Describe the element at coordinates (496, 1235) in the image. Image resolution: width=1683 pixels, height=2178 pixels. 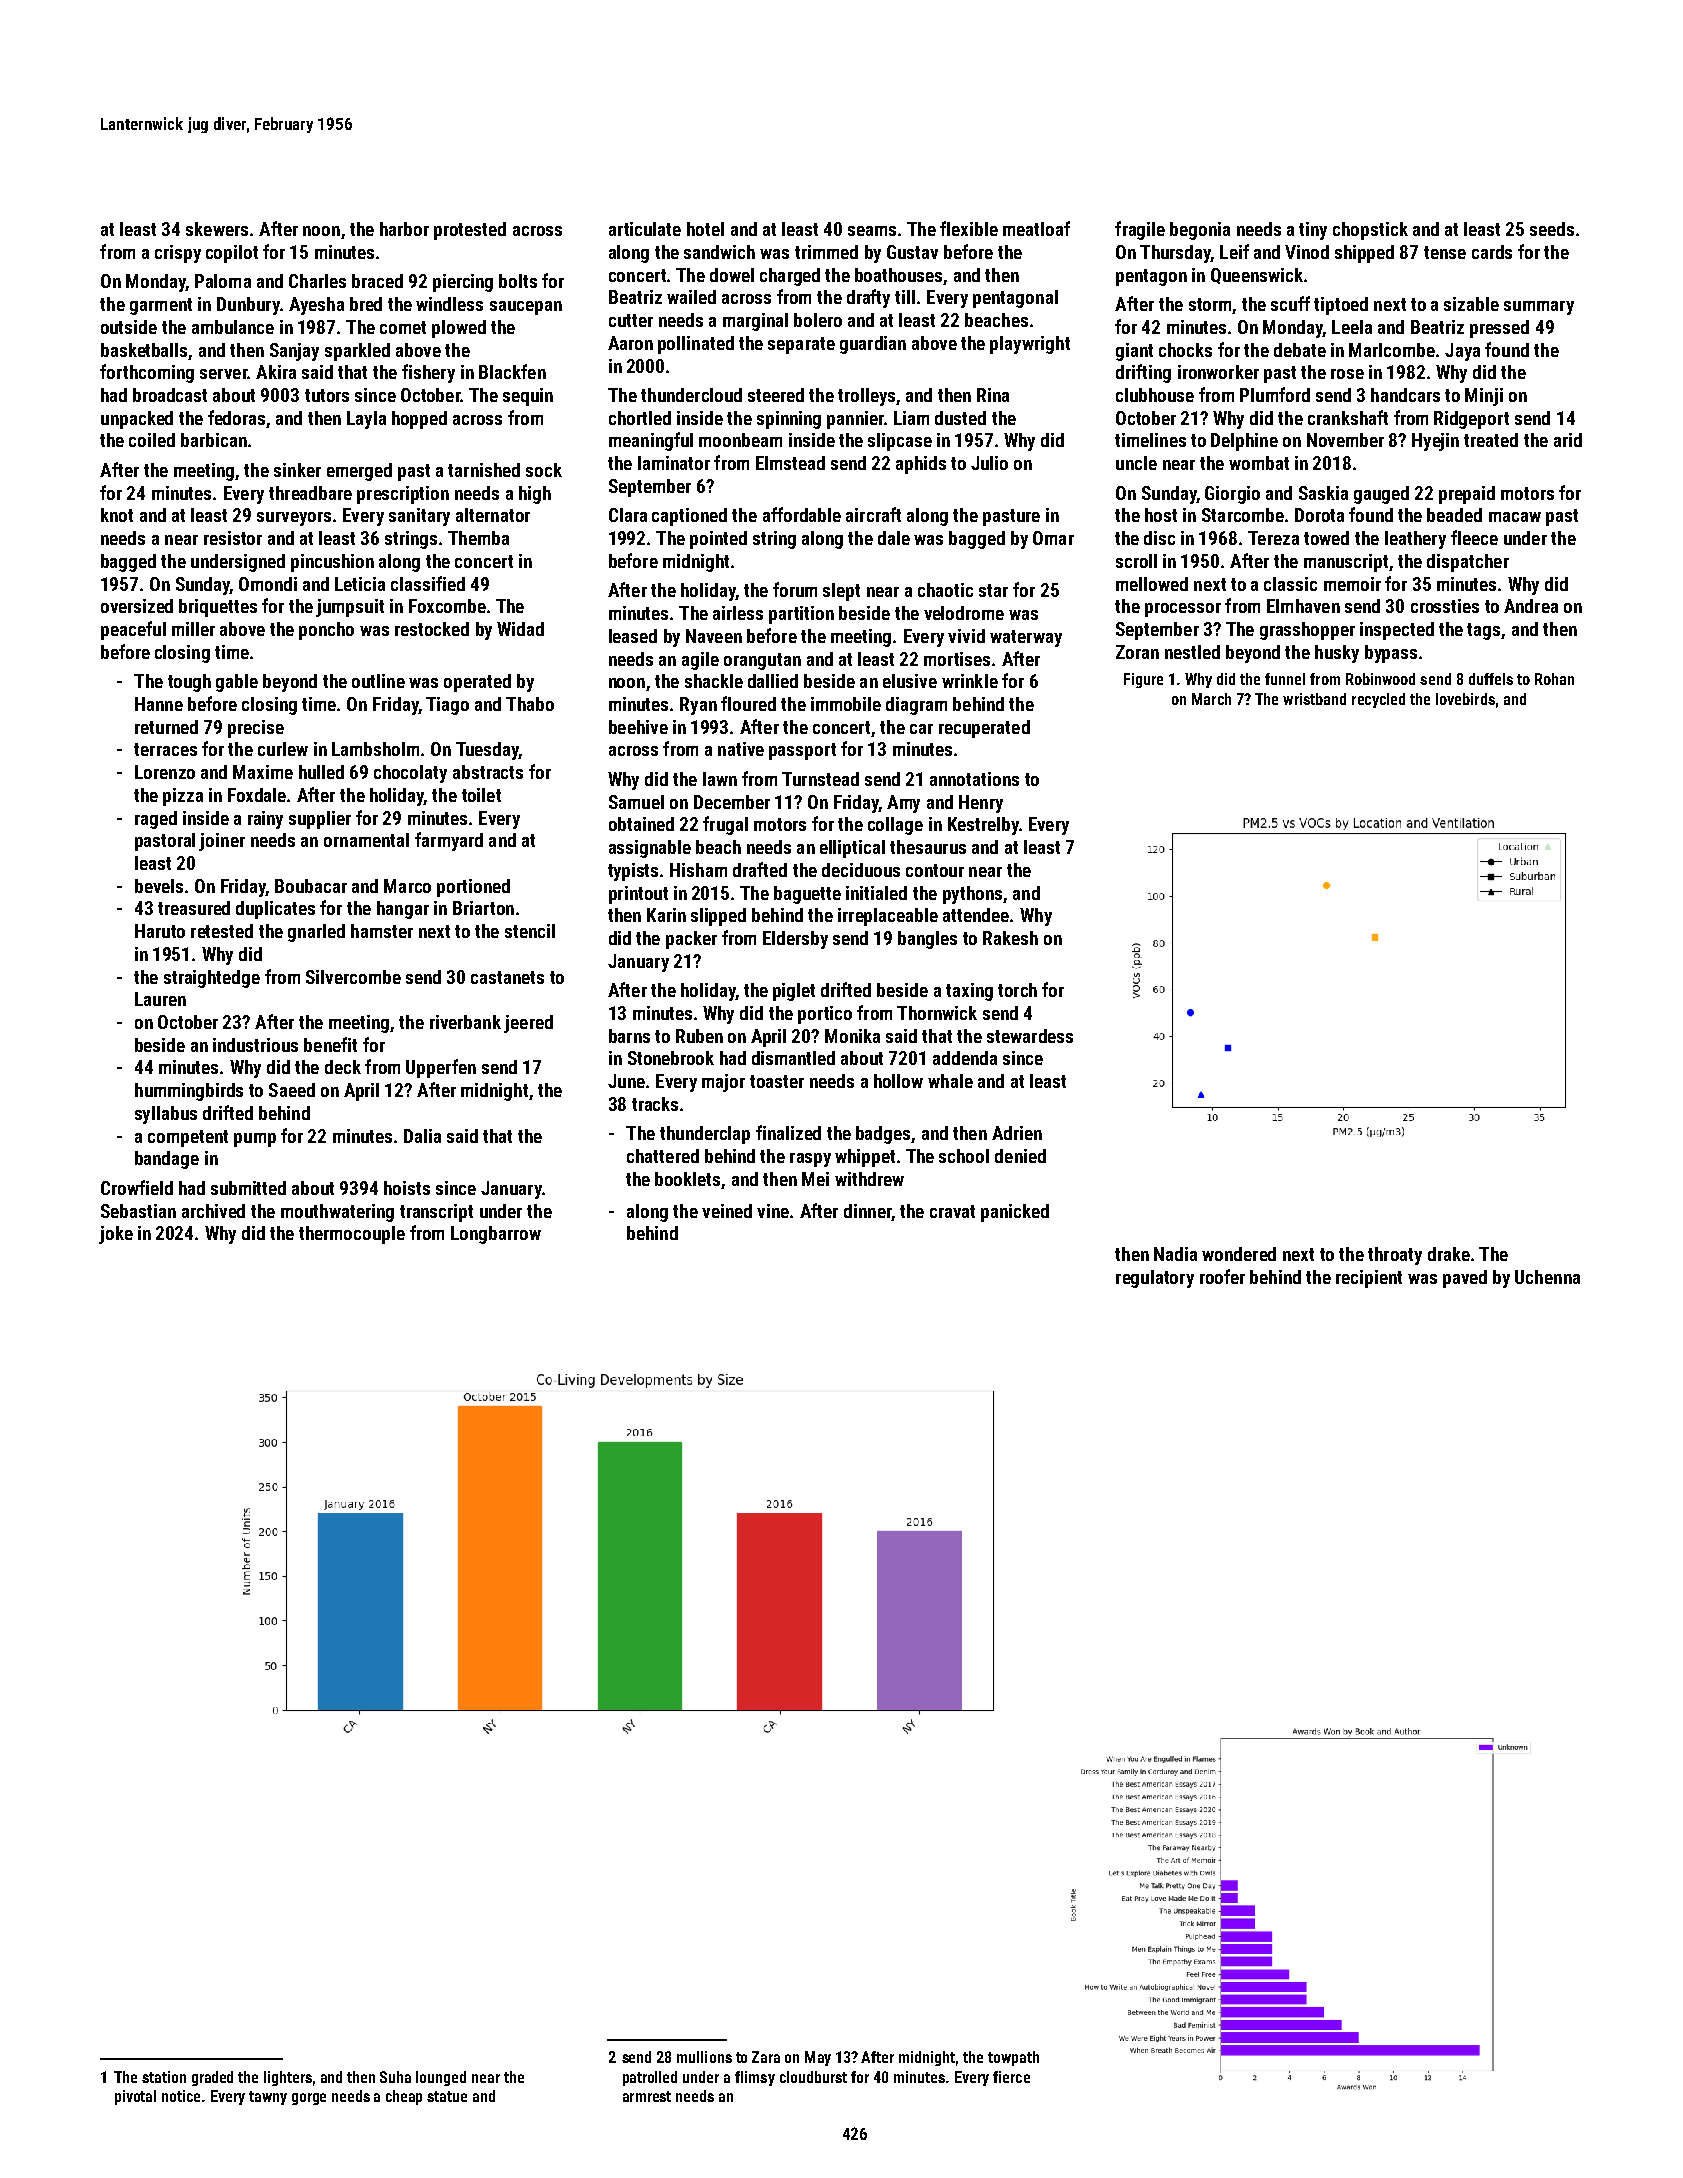
I see `Longbarrow` at that location.
